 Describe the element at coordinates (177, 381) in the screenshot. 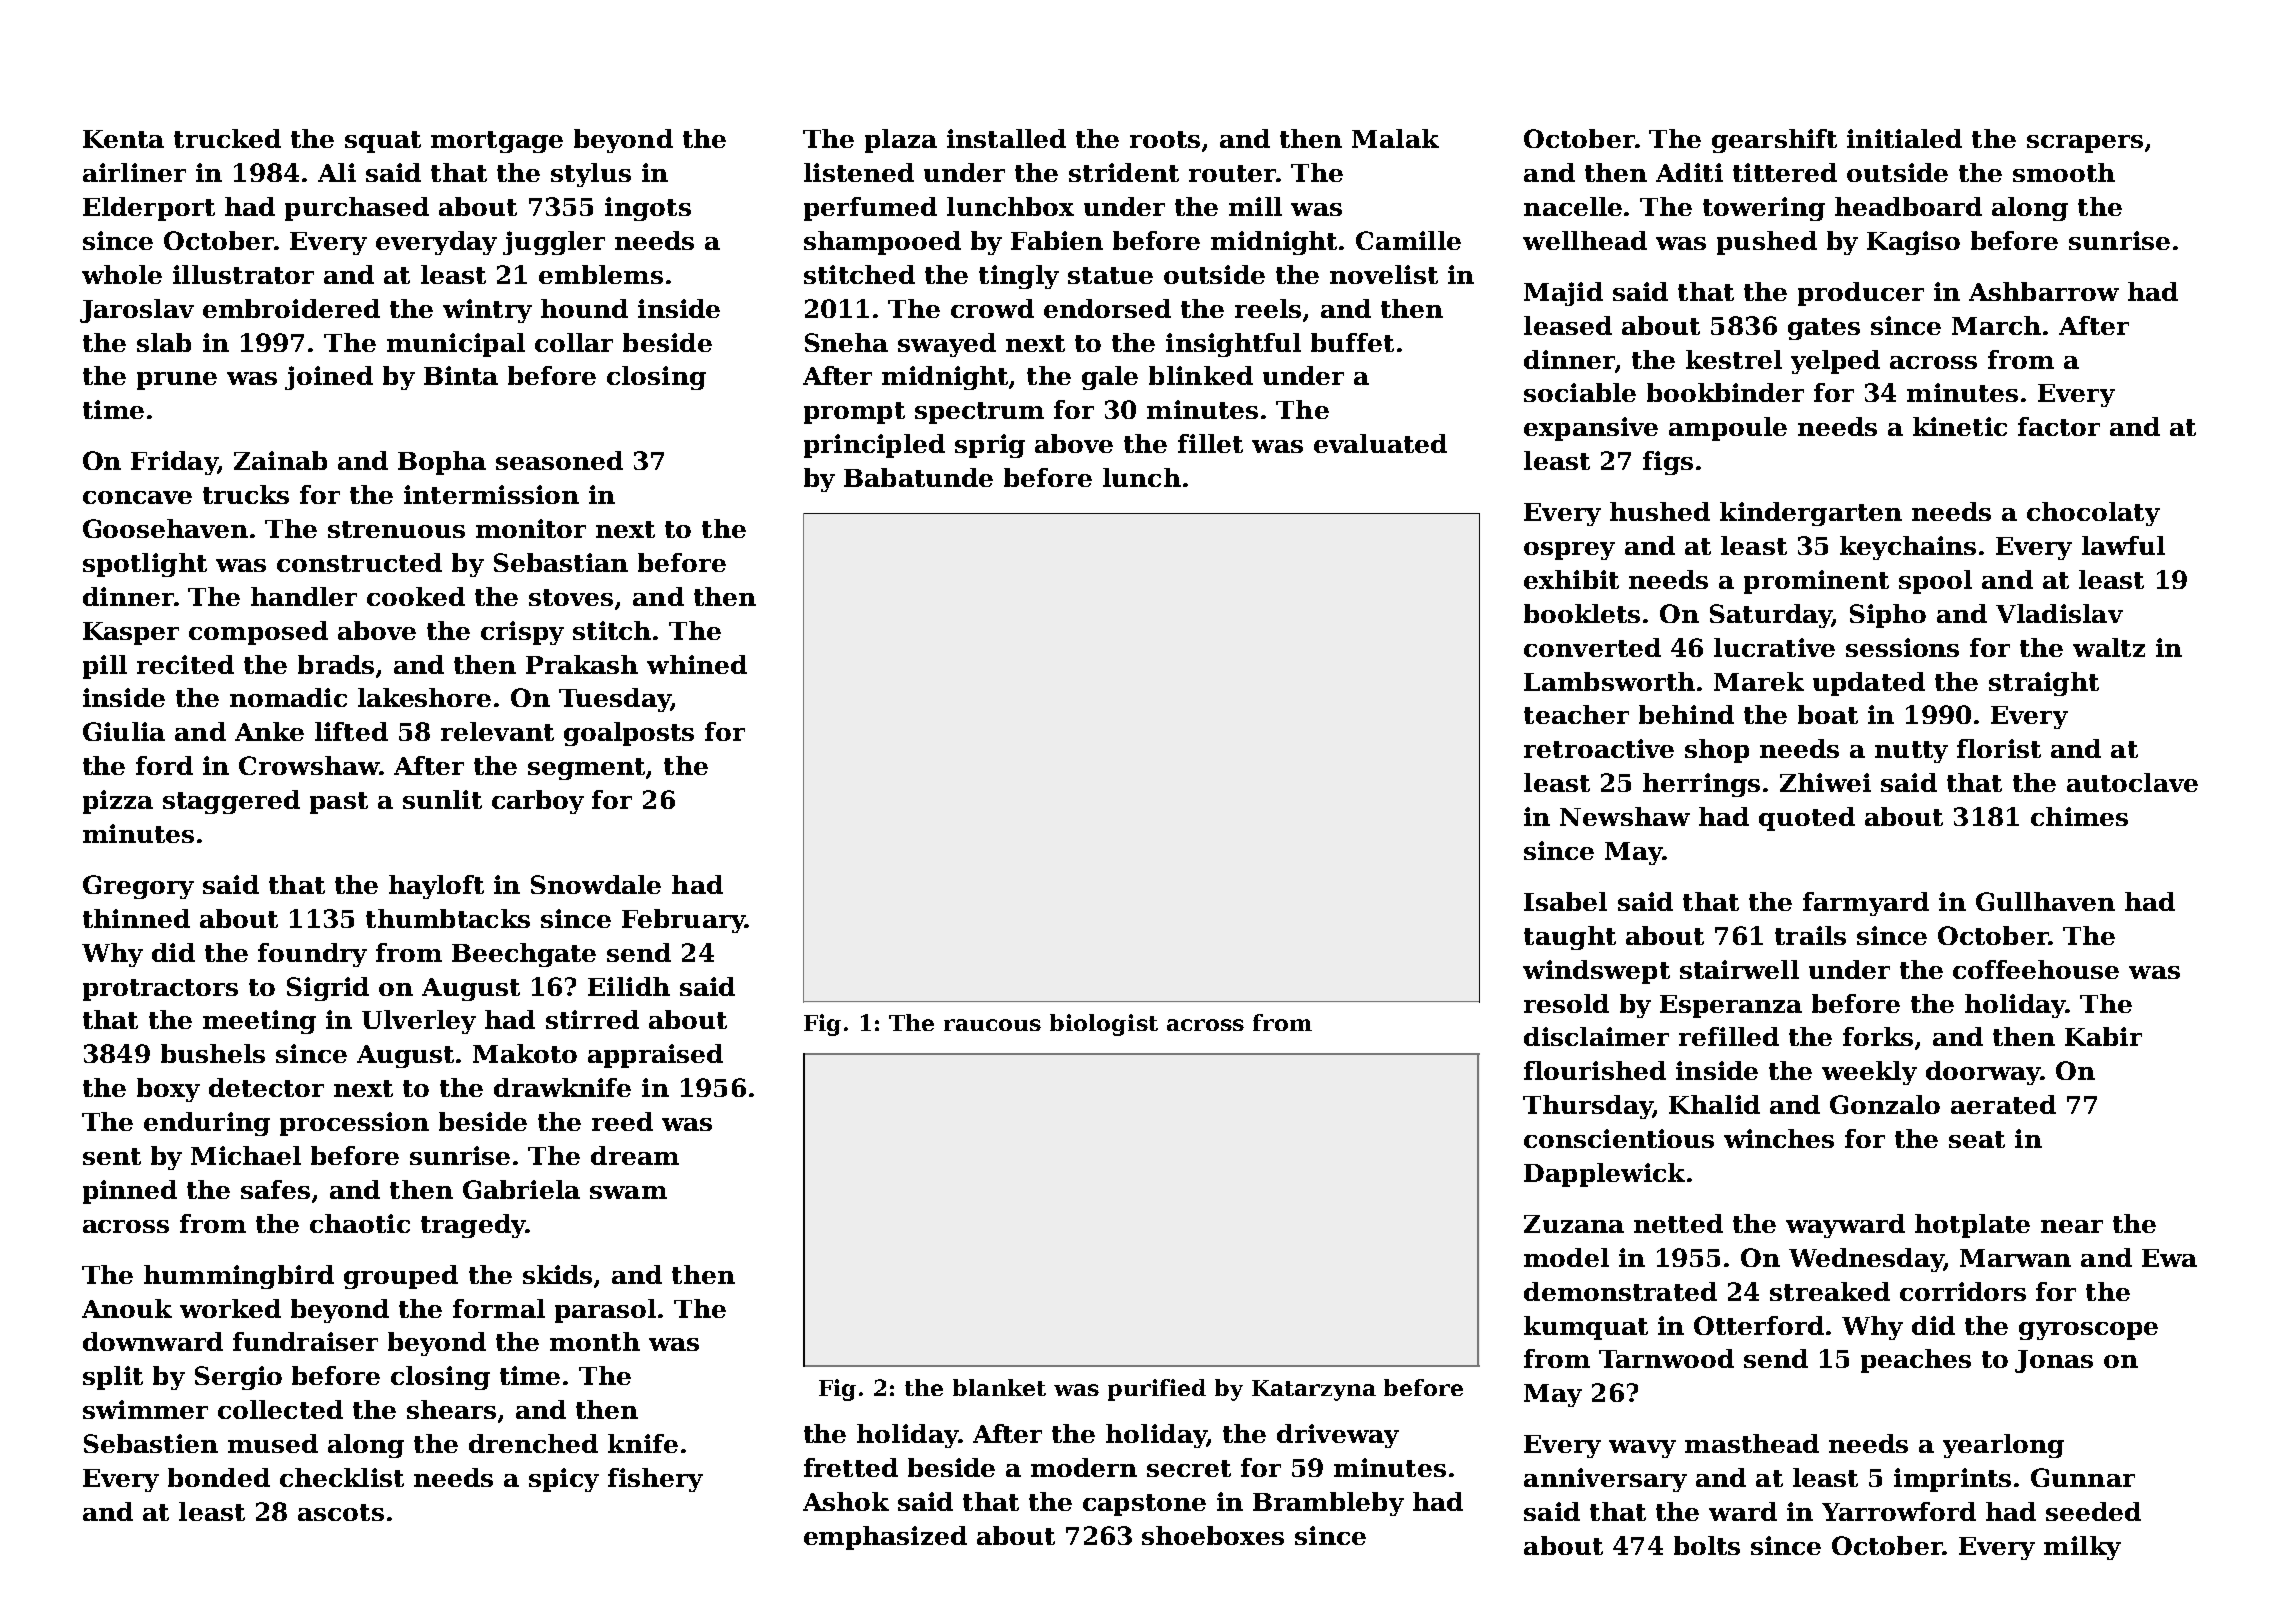

I see `prune` at that location.
